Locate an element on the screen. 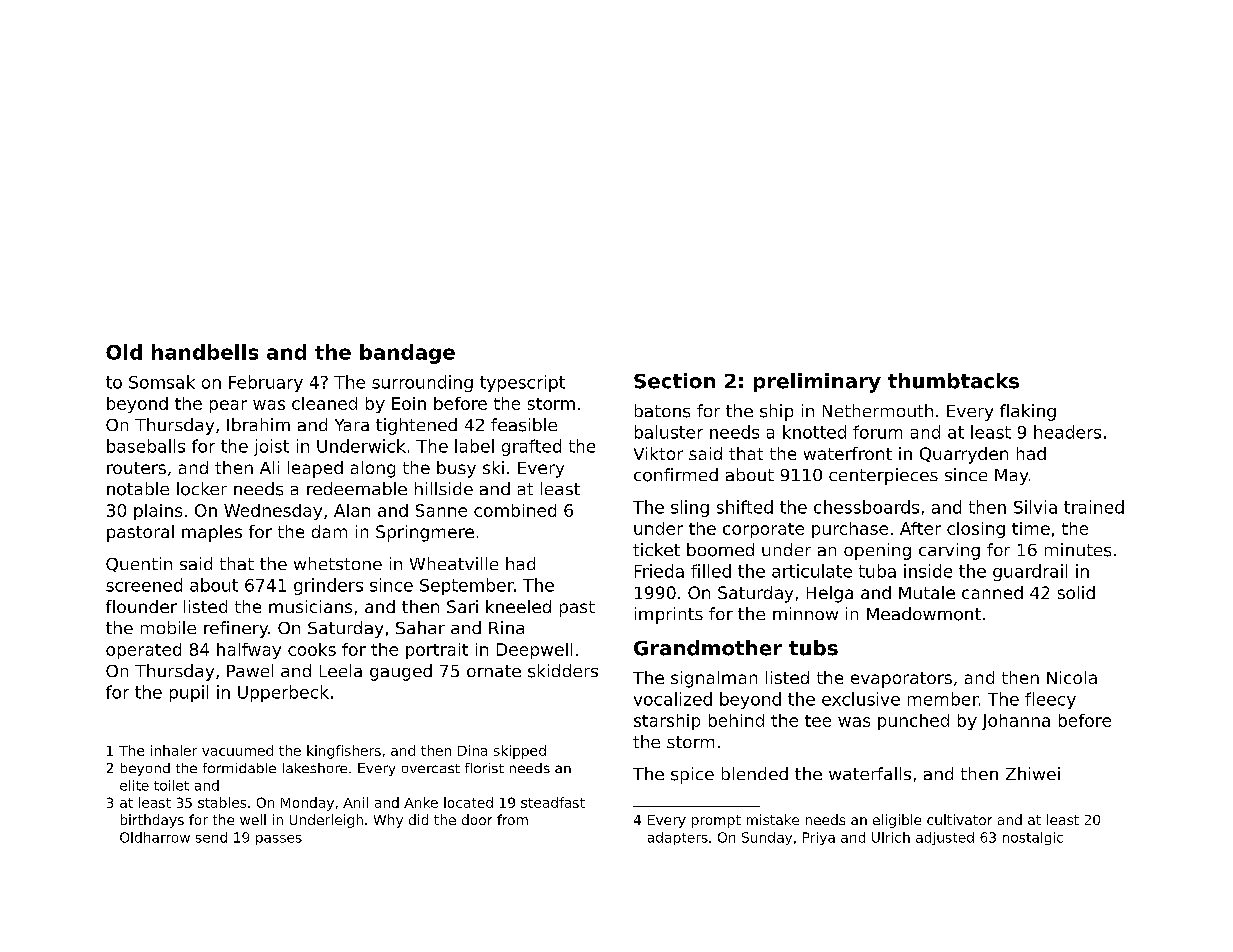 The image size is (1233, 952). Grandmother is located at coordinates (708, 648).
